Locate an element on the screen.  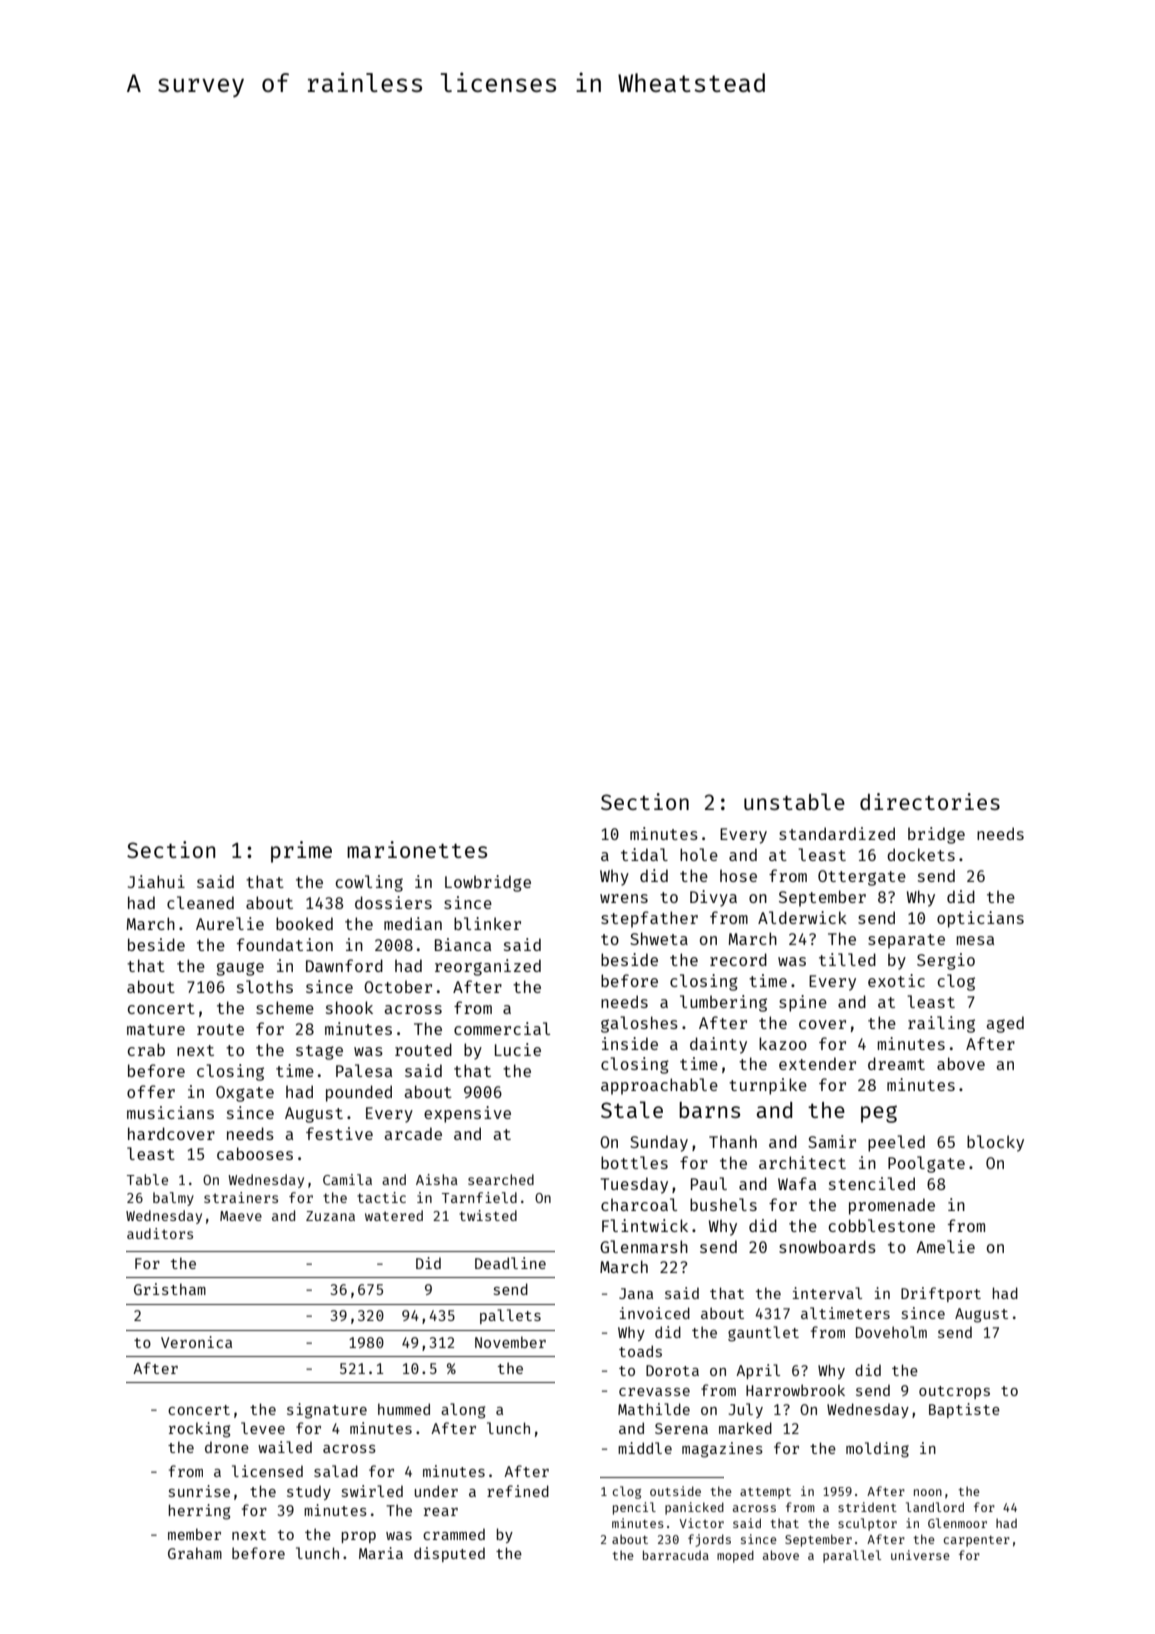
prime is located at coordinates (301, 852).
